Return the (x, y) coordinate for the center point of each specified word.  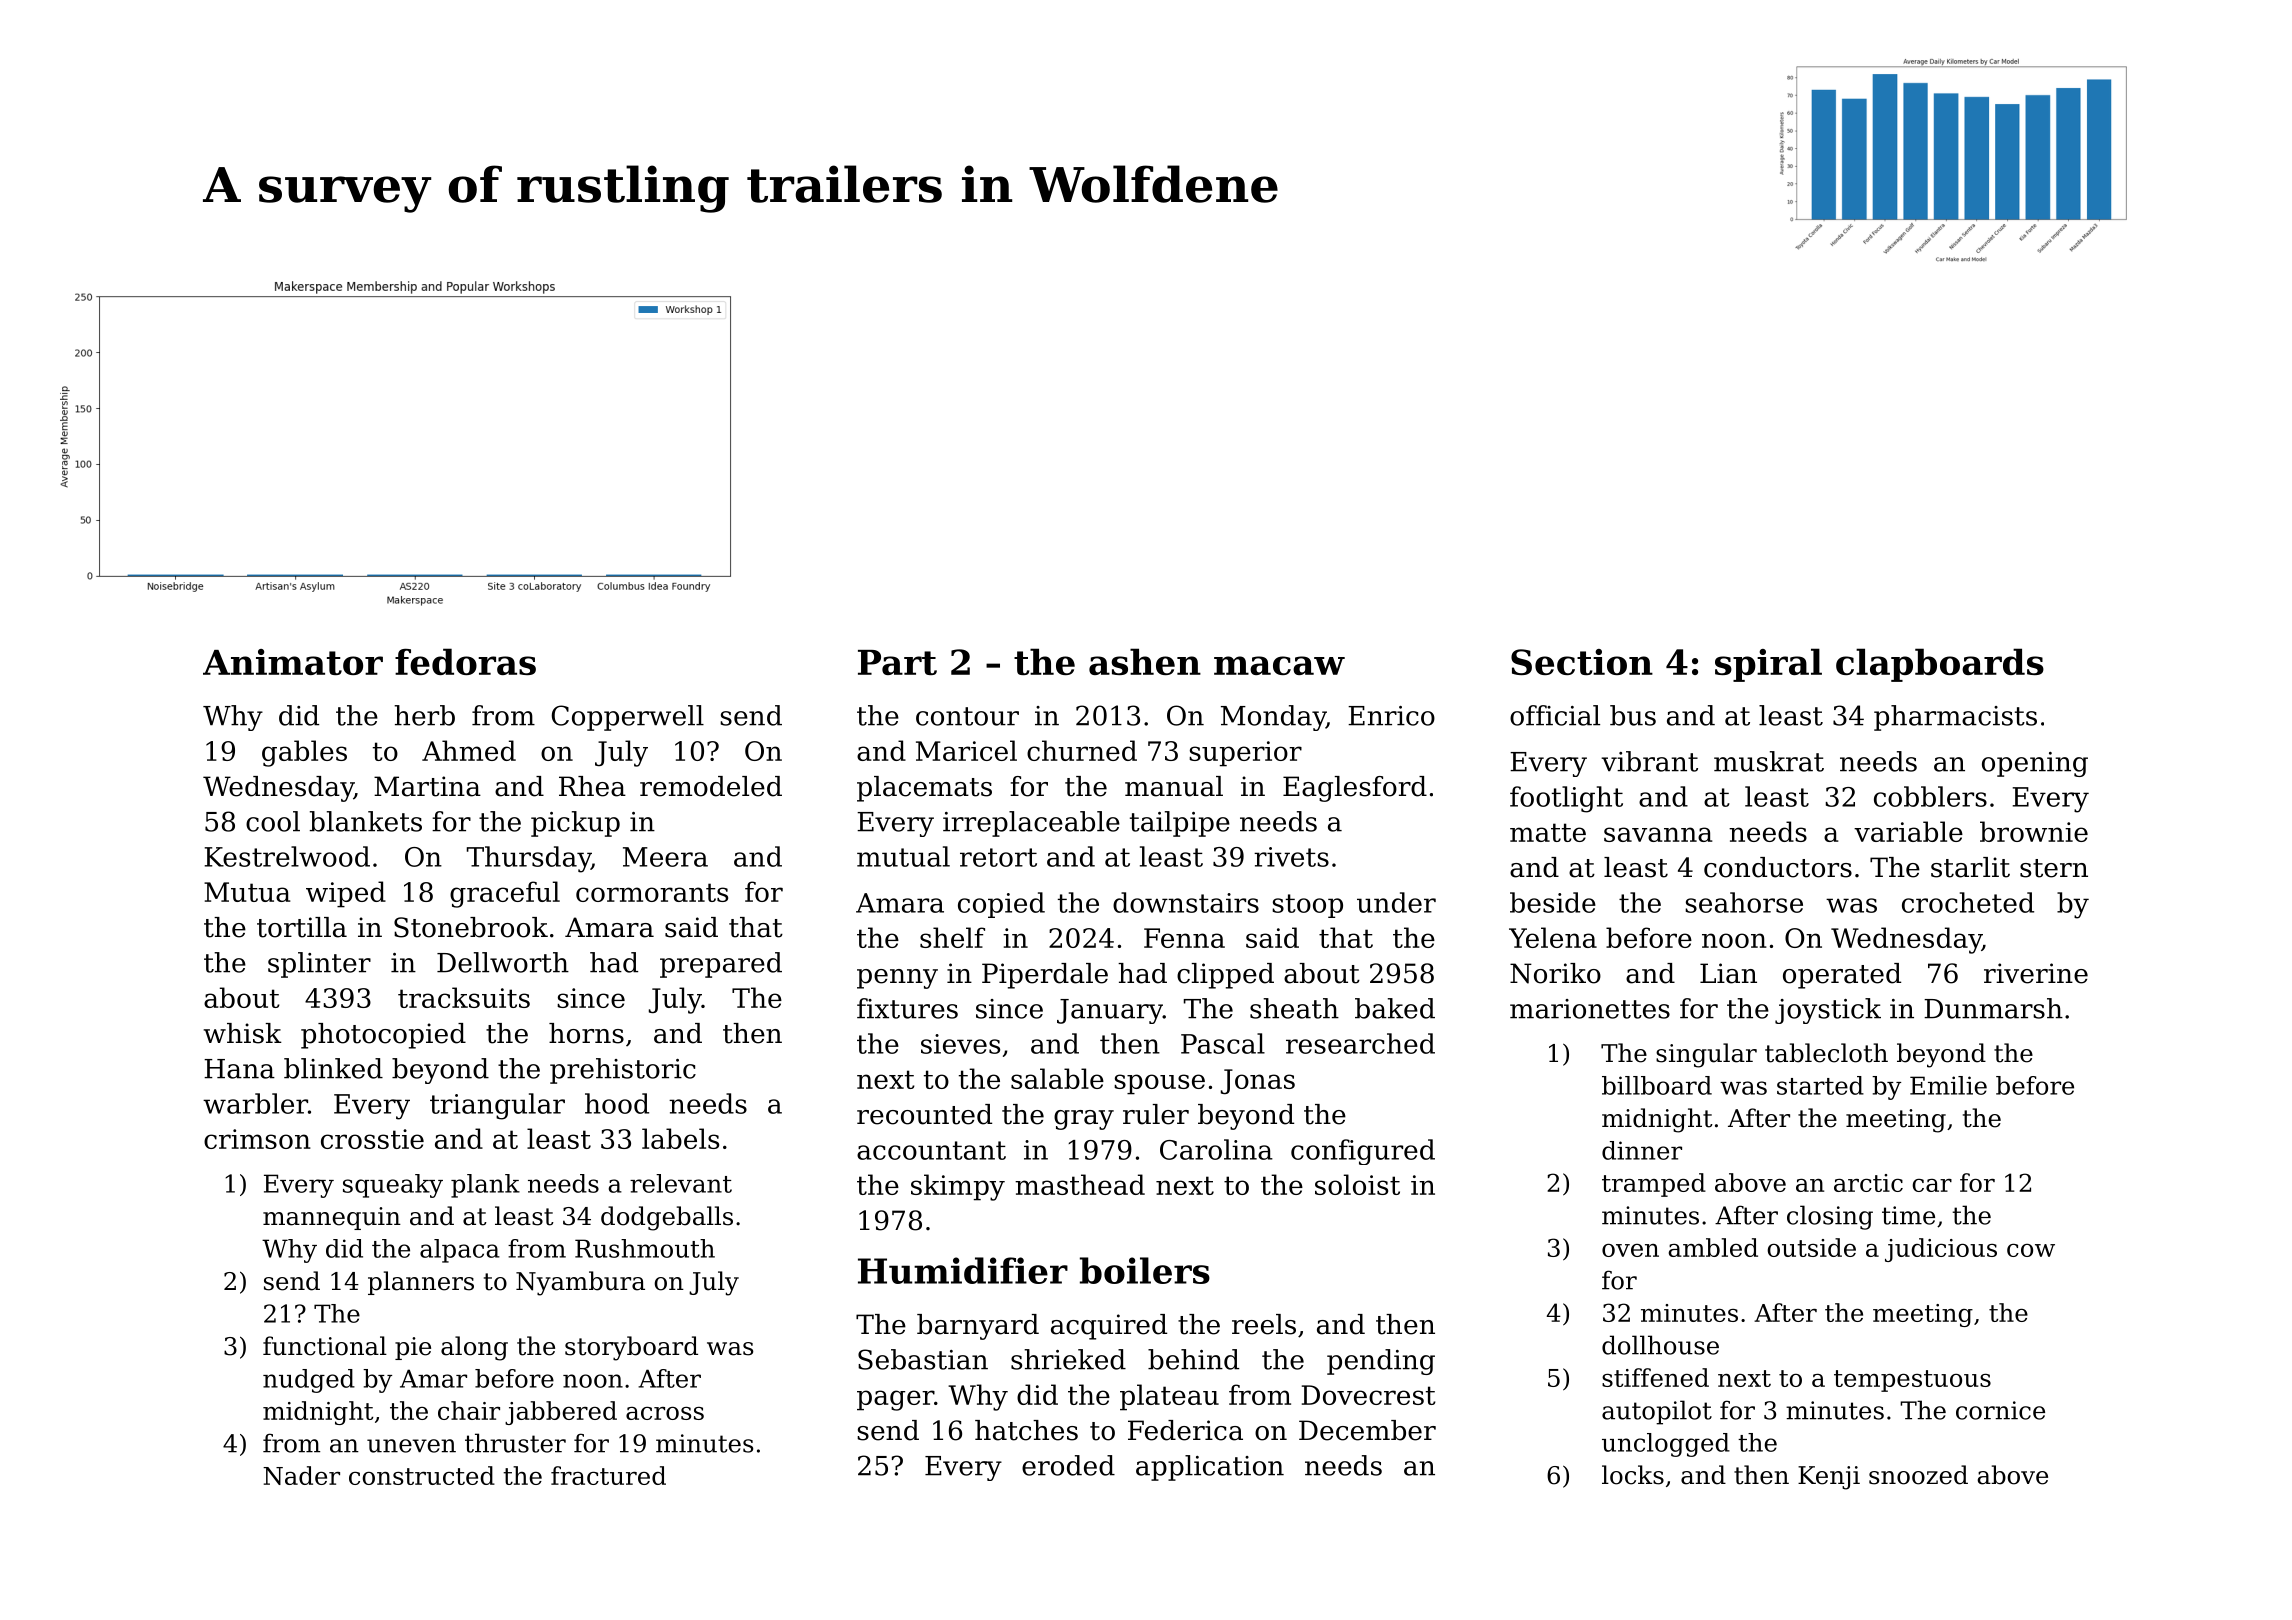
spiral (1768, 665)
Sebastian (923, 1359)
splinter (319, 965)
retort (998, 857)
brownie (2034, 831)
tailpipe (1180, 824)
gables (304, 753)
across (665, 1413)
